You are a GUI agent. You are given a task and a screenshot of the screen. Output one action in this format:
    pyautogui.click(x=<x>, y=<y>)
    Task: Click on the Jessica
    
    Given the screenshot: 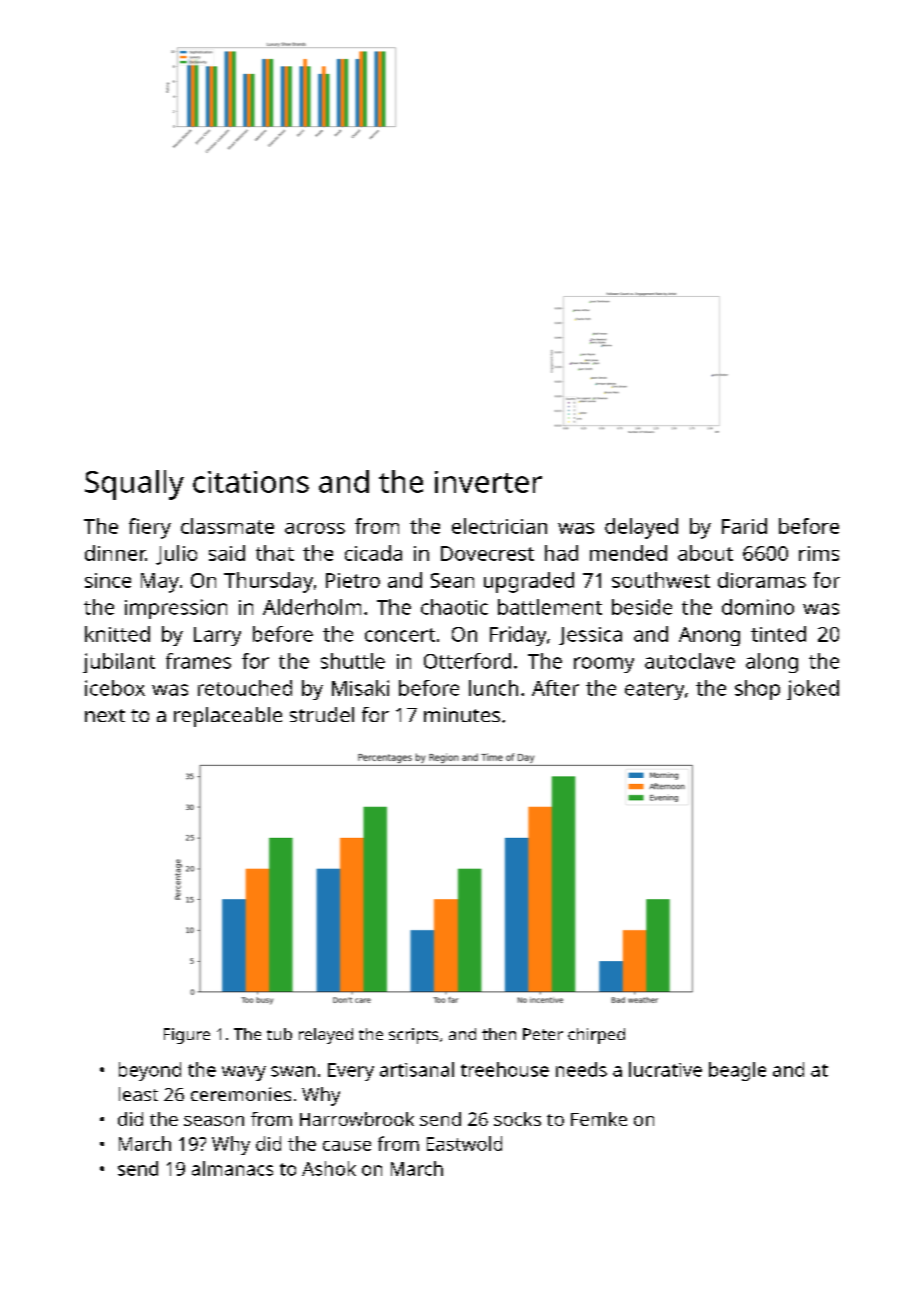 What is the action you would take?
    pyautogui.click(x=590, y=636)
